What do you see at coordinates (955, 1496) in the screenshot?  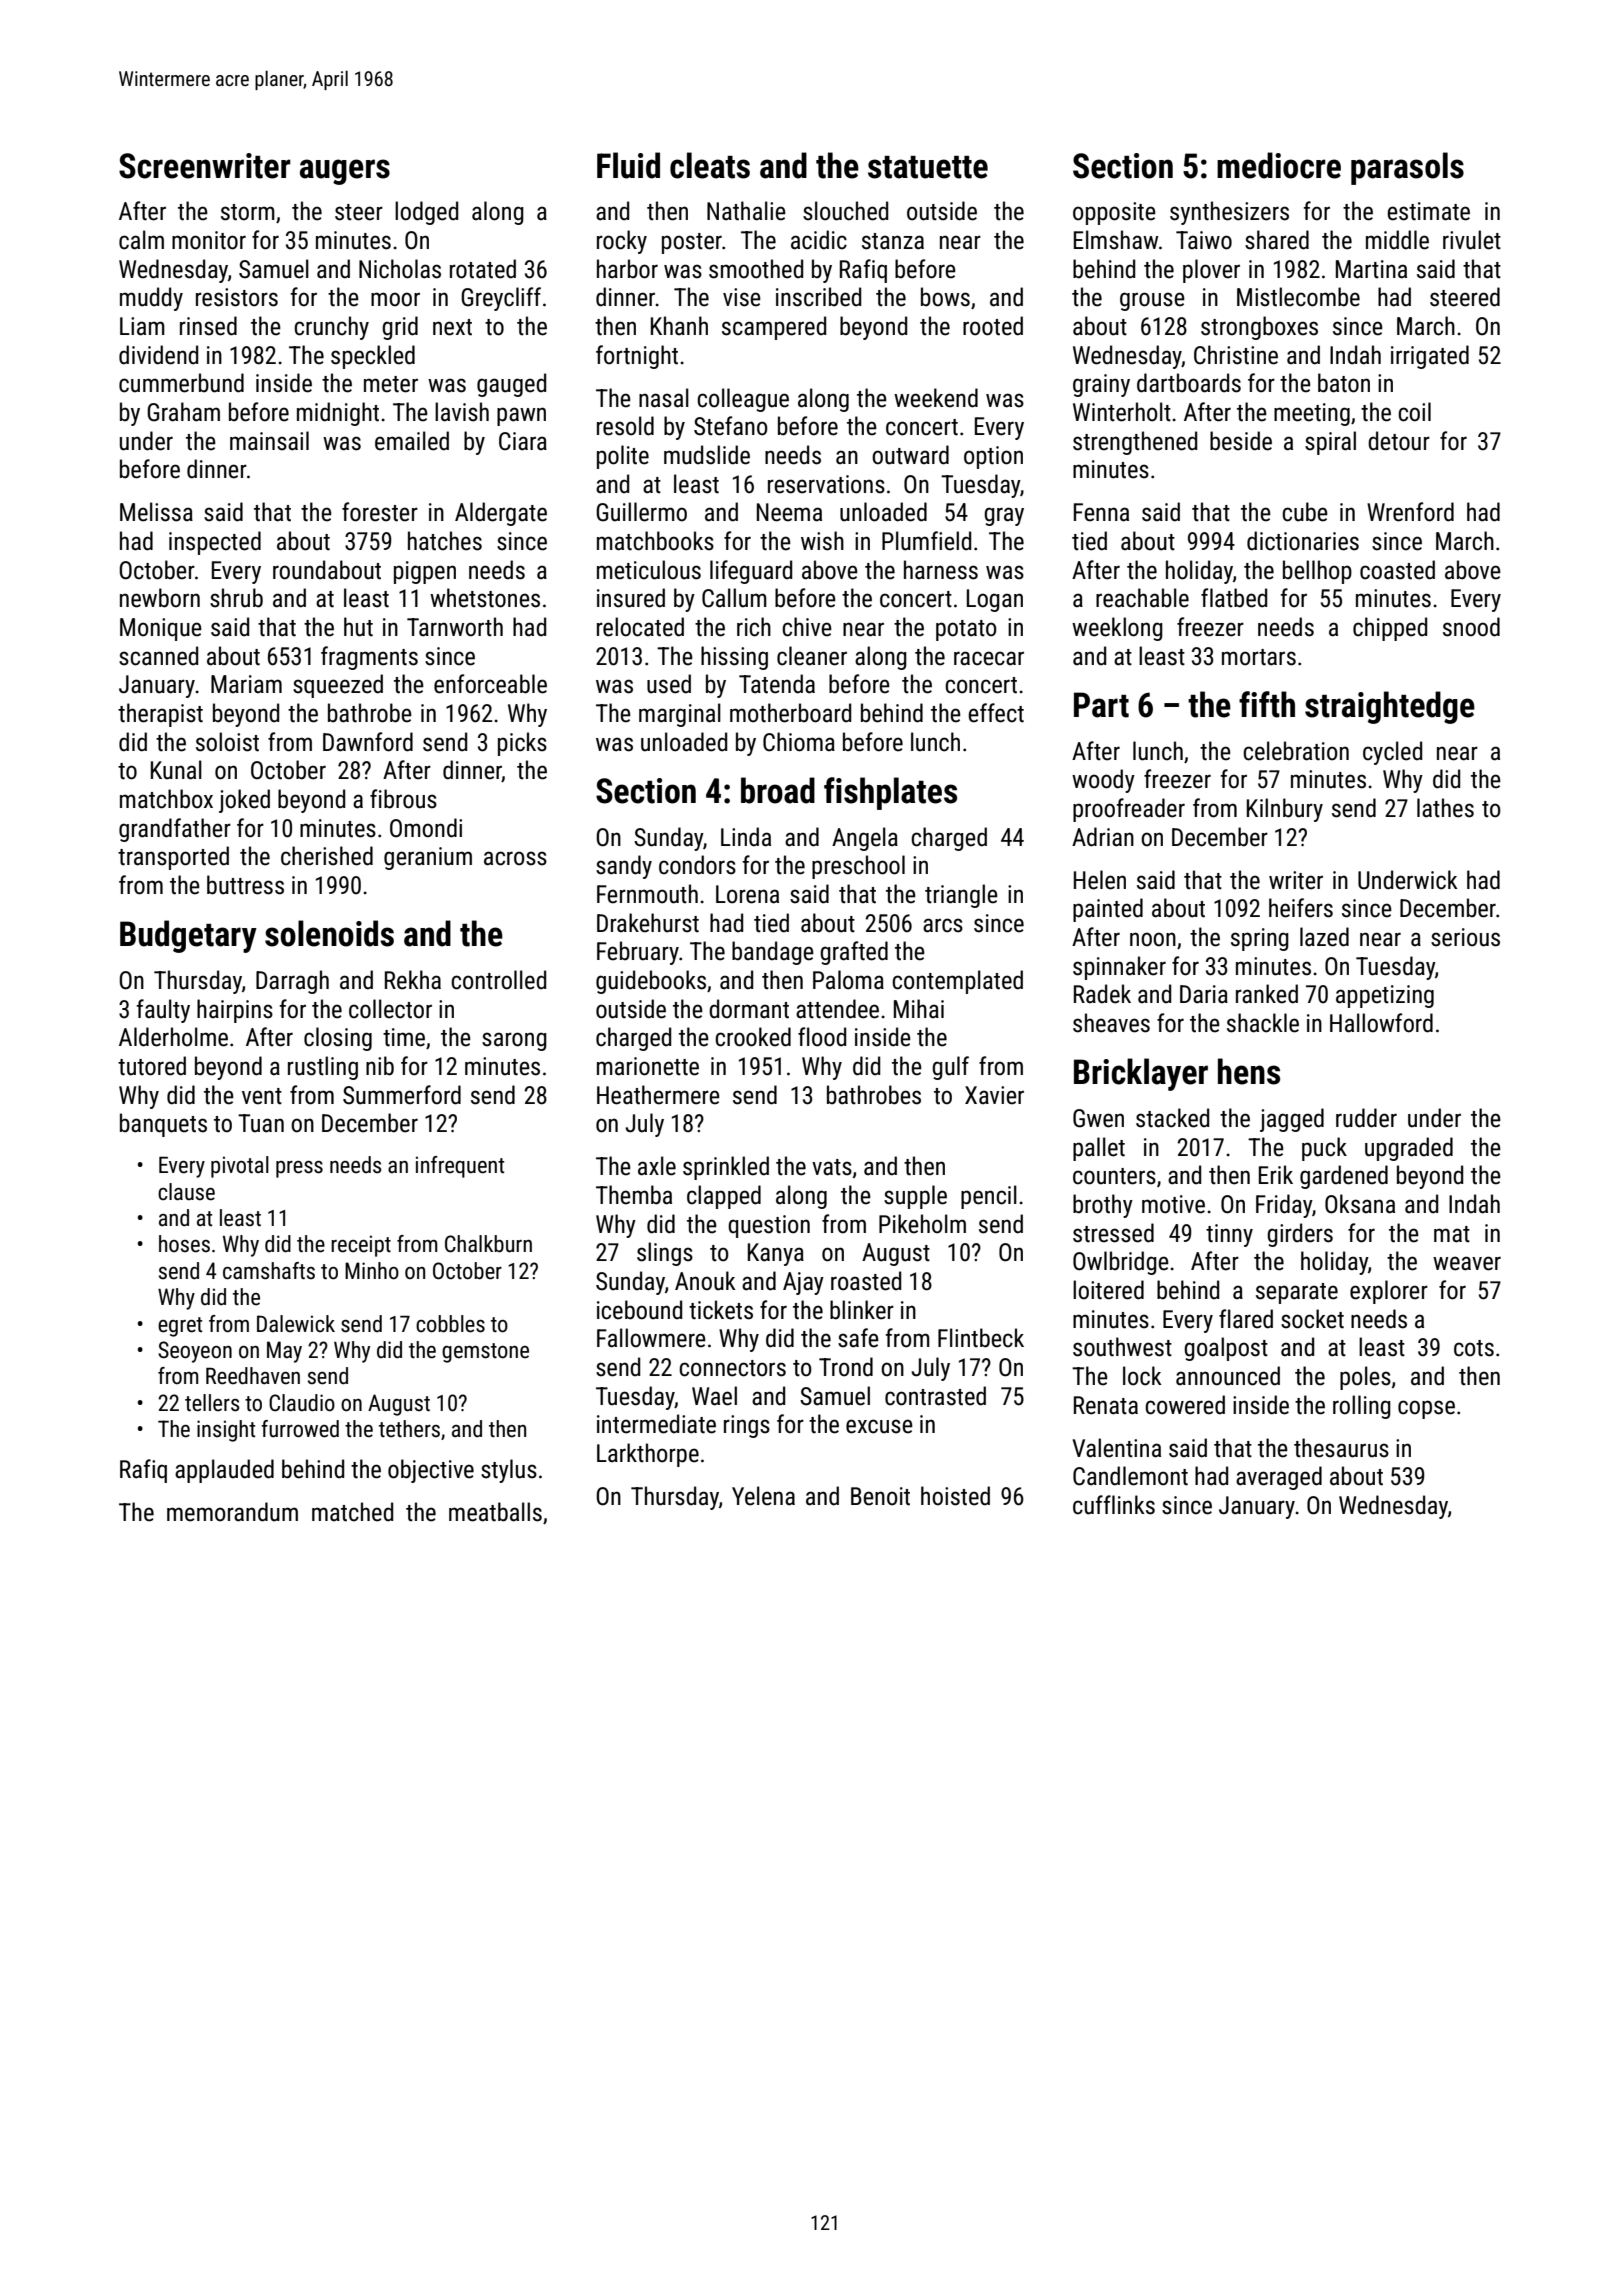 I see `hoisted` at bounding box center [955, 1496].
